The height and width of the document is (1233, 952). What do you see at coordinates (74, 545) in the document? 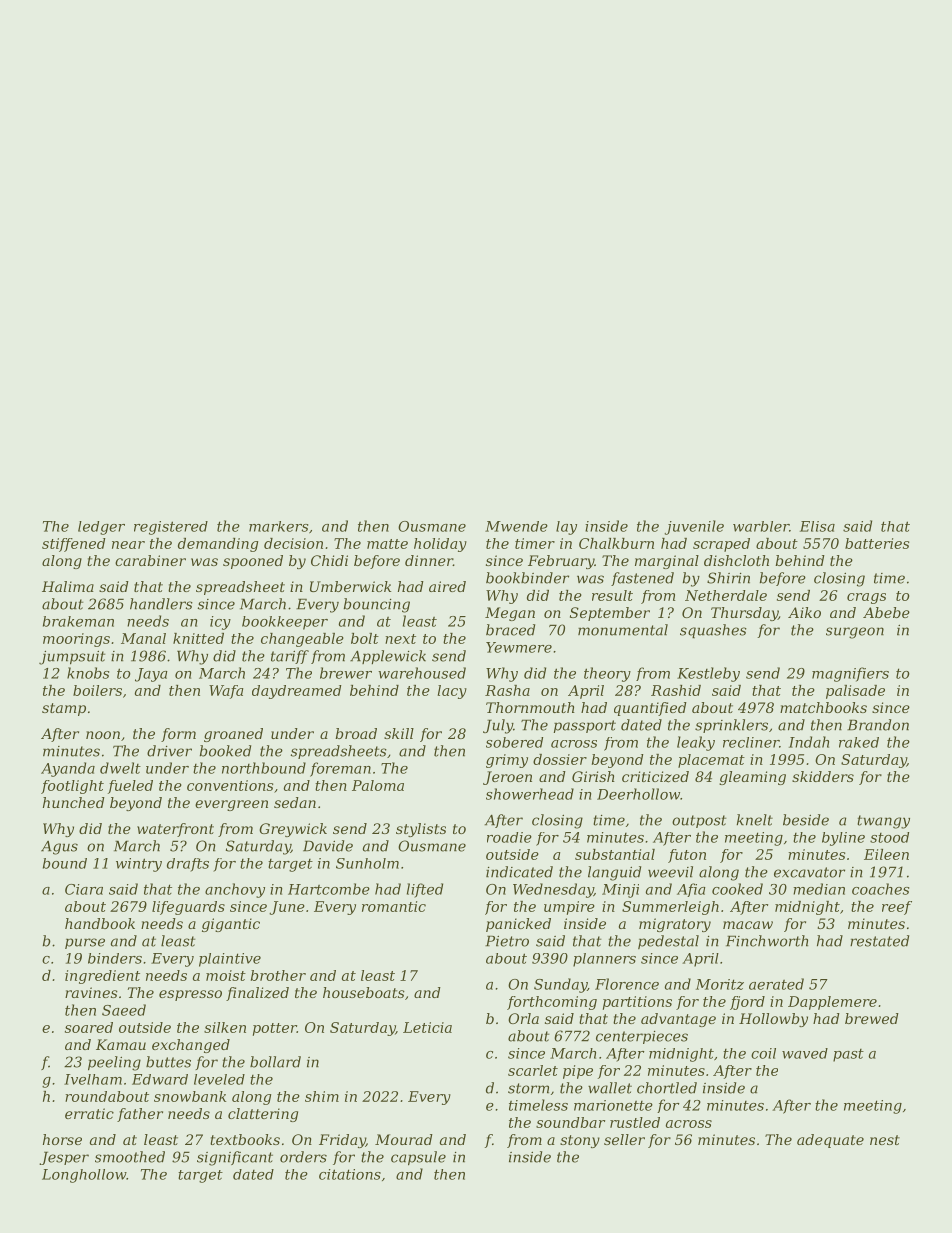
I see `stiffened` at bounding box center [74, 545].
